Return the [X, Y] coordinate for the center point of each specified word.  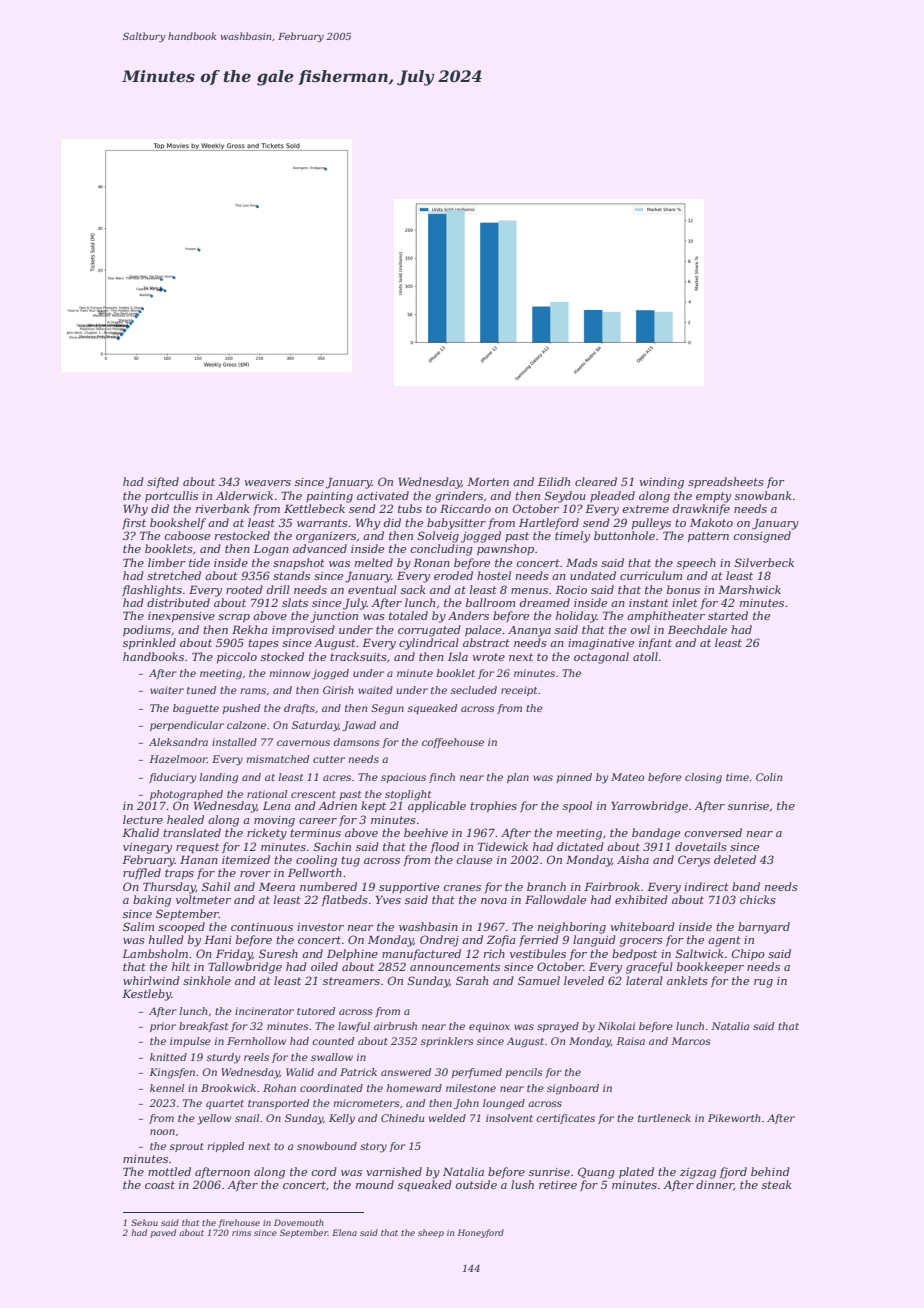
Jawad [359, 726]
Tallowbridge [245, 968]
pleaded [612, 496]
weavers [268, 483]
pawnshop [505, 550]
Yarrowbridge [649, 807]
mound [375, 1184]
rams [253, 691]
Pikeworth [734, 1118]
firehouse [239, 1223]
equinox [489, 1027]
